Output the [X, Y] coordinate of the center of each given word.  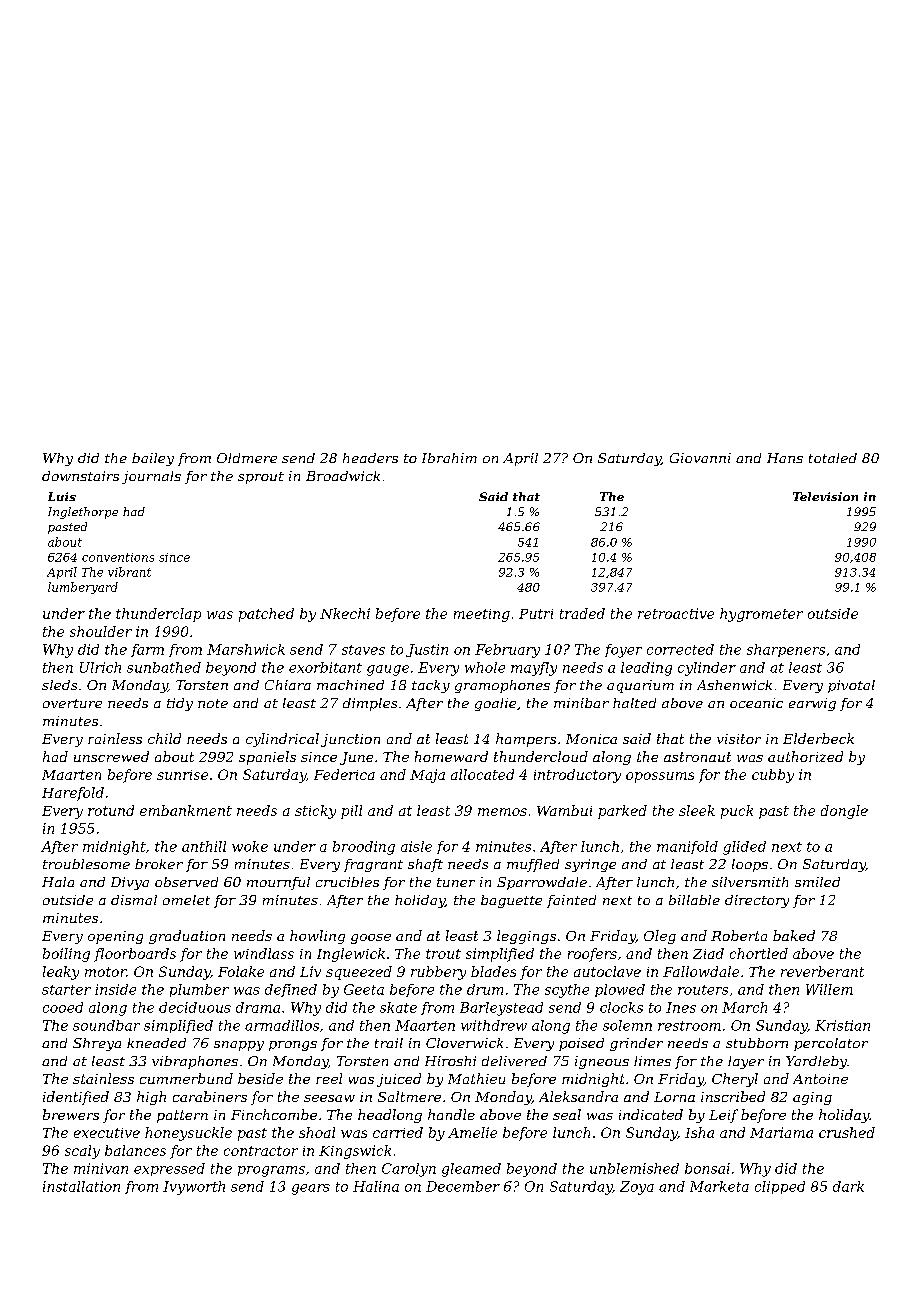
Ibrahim [449, 458]
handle [451, 1114]
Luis [62, 496]
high [151, 1098]
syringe [590, 865]
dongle [844, 812]
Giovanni [700, 458]
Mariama [781, 1132]
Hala [58, 882]
